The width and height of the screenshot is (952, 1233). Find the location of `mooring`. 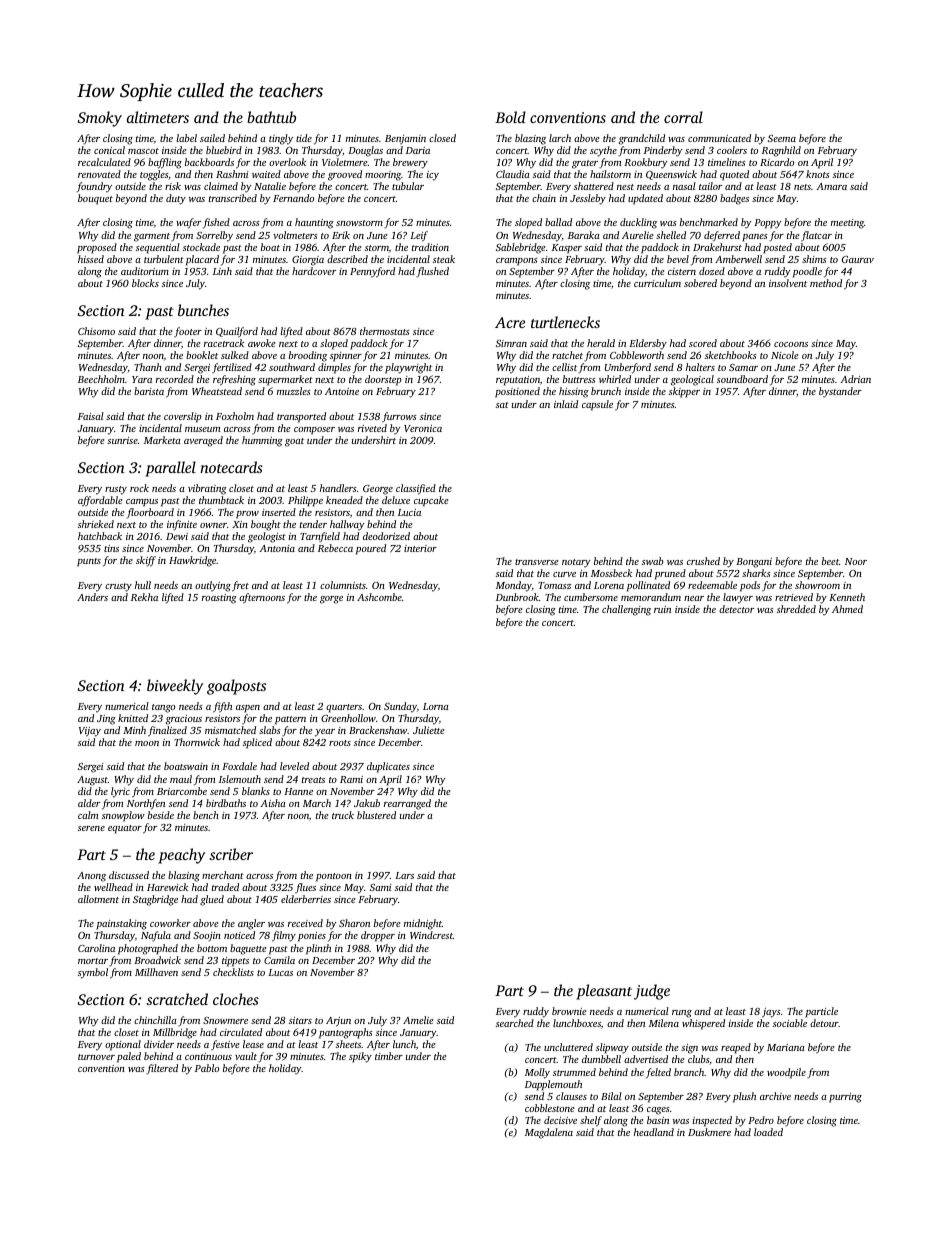

mooring is located at coordinates (383, 176).
